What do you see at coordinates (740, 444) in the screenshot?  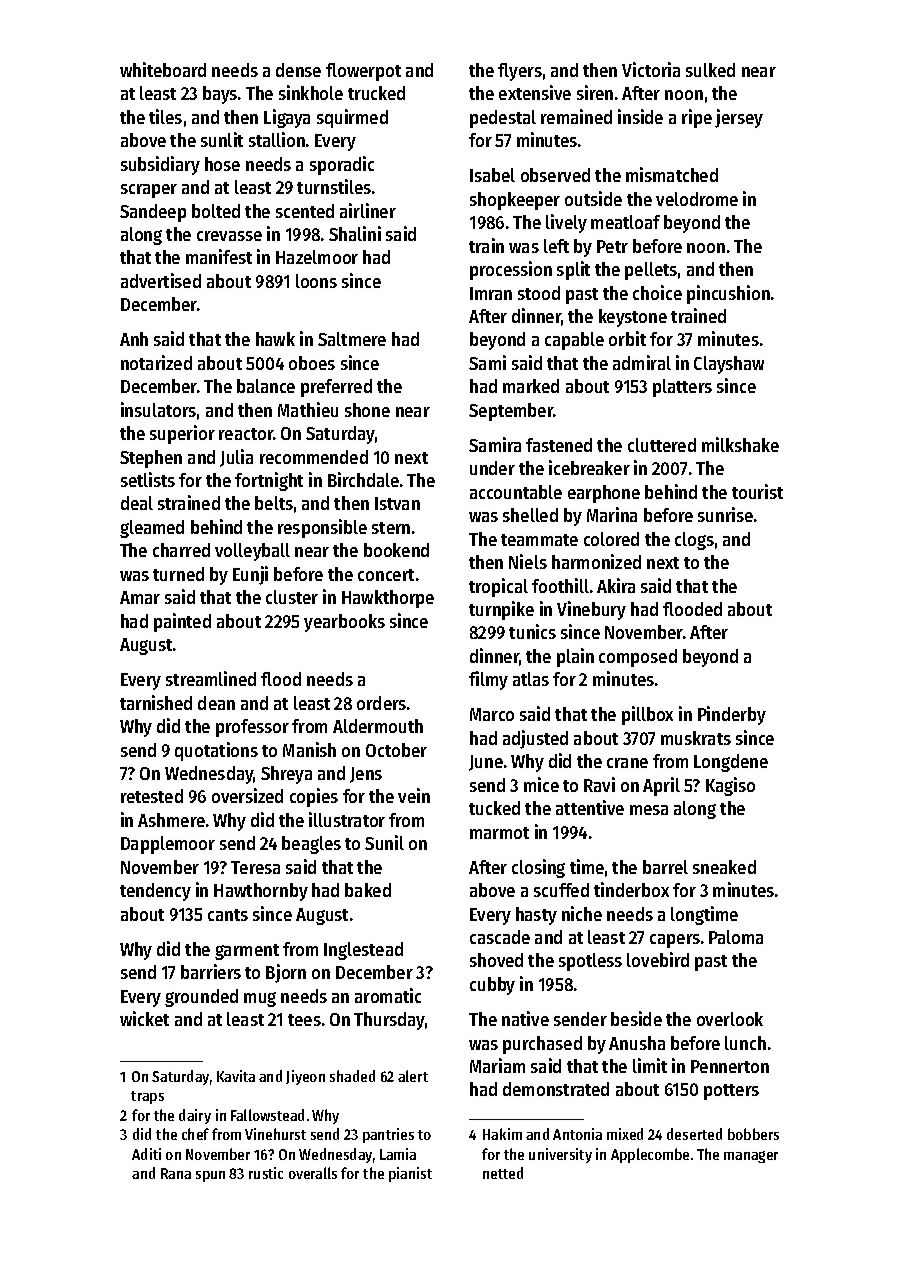 I see `milkshake` at bounding box center [740, 444].
